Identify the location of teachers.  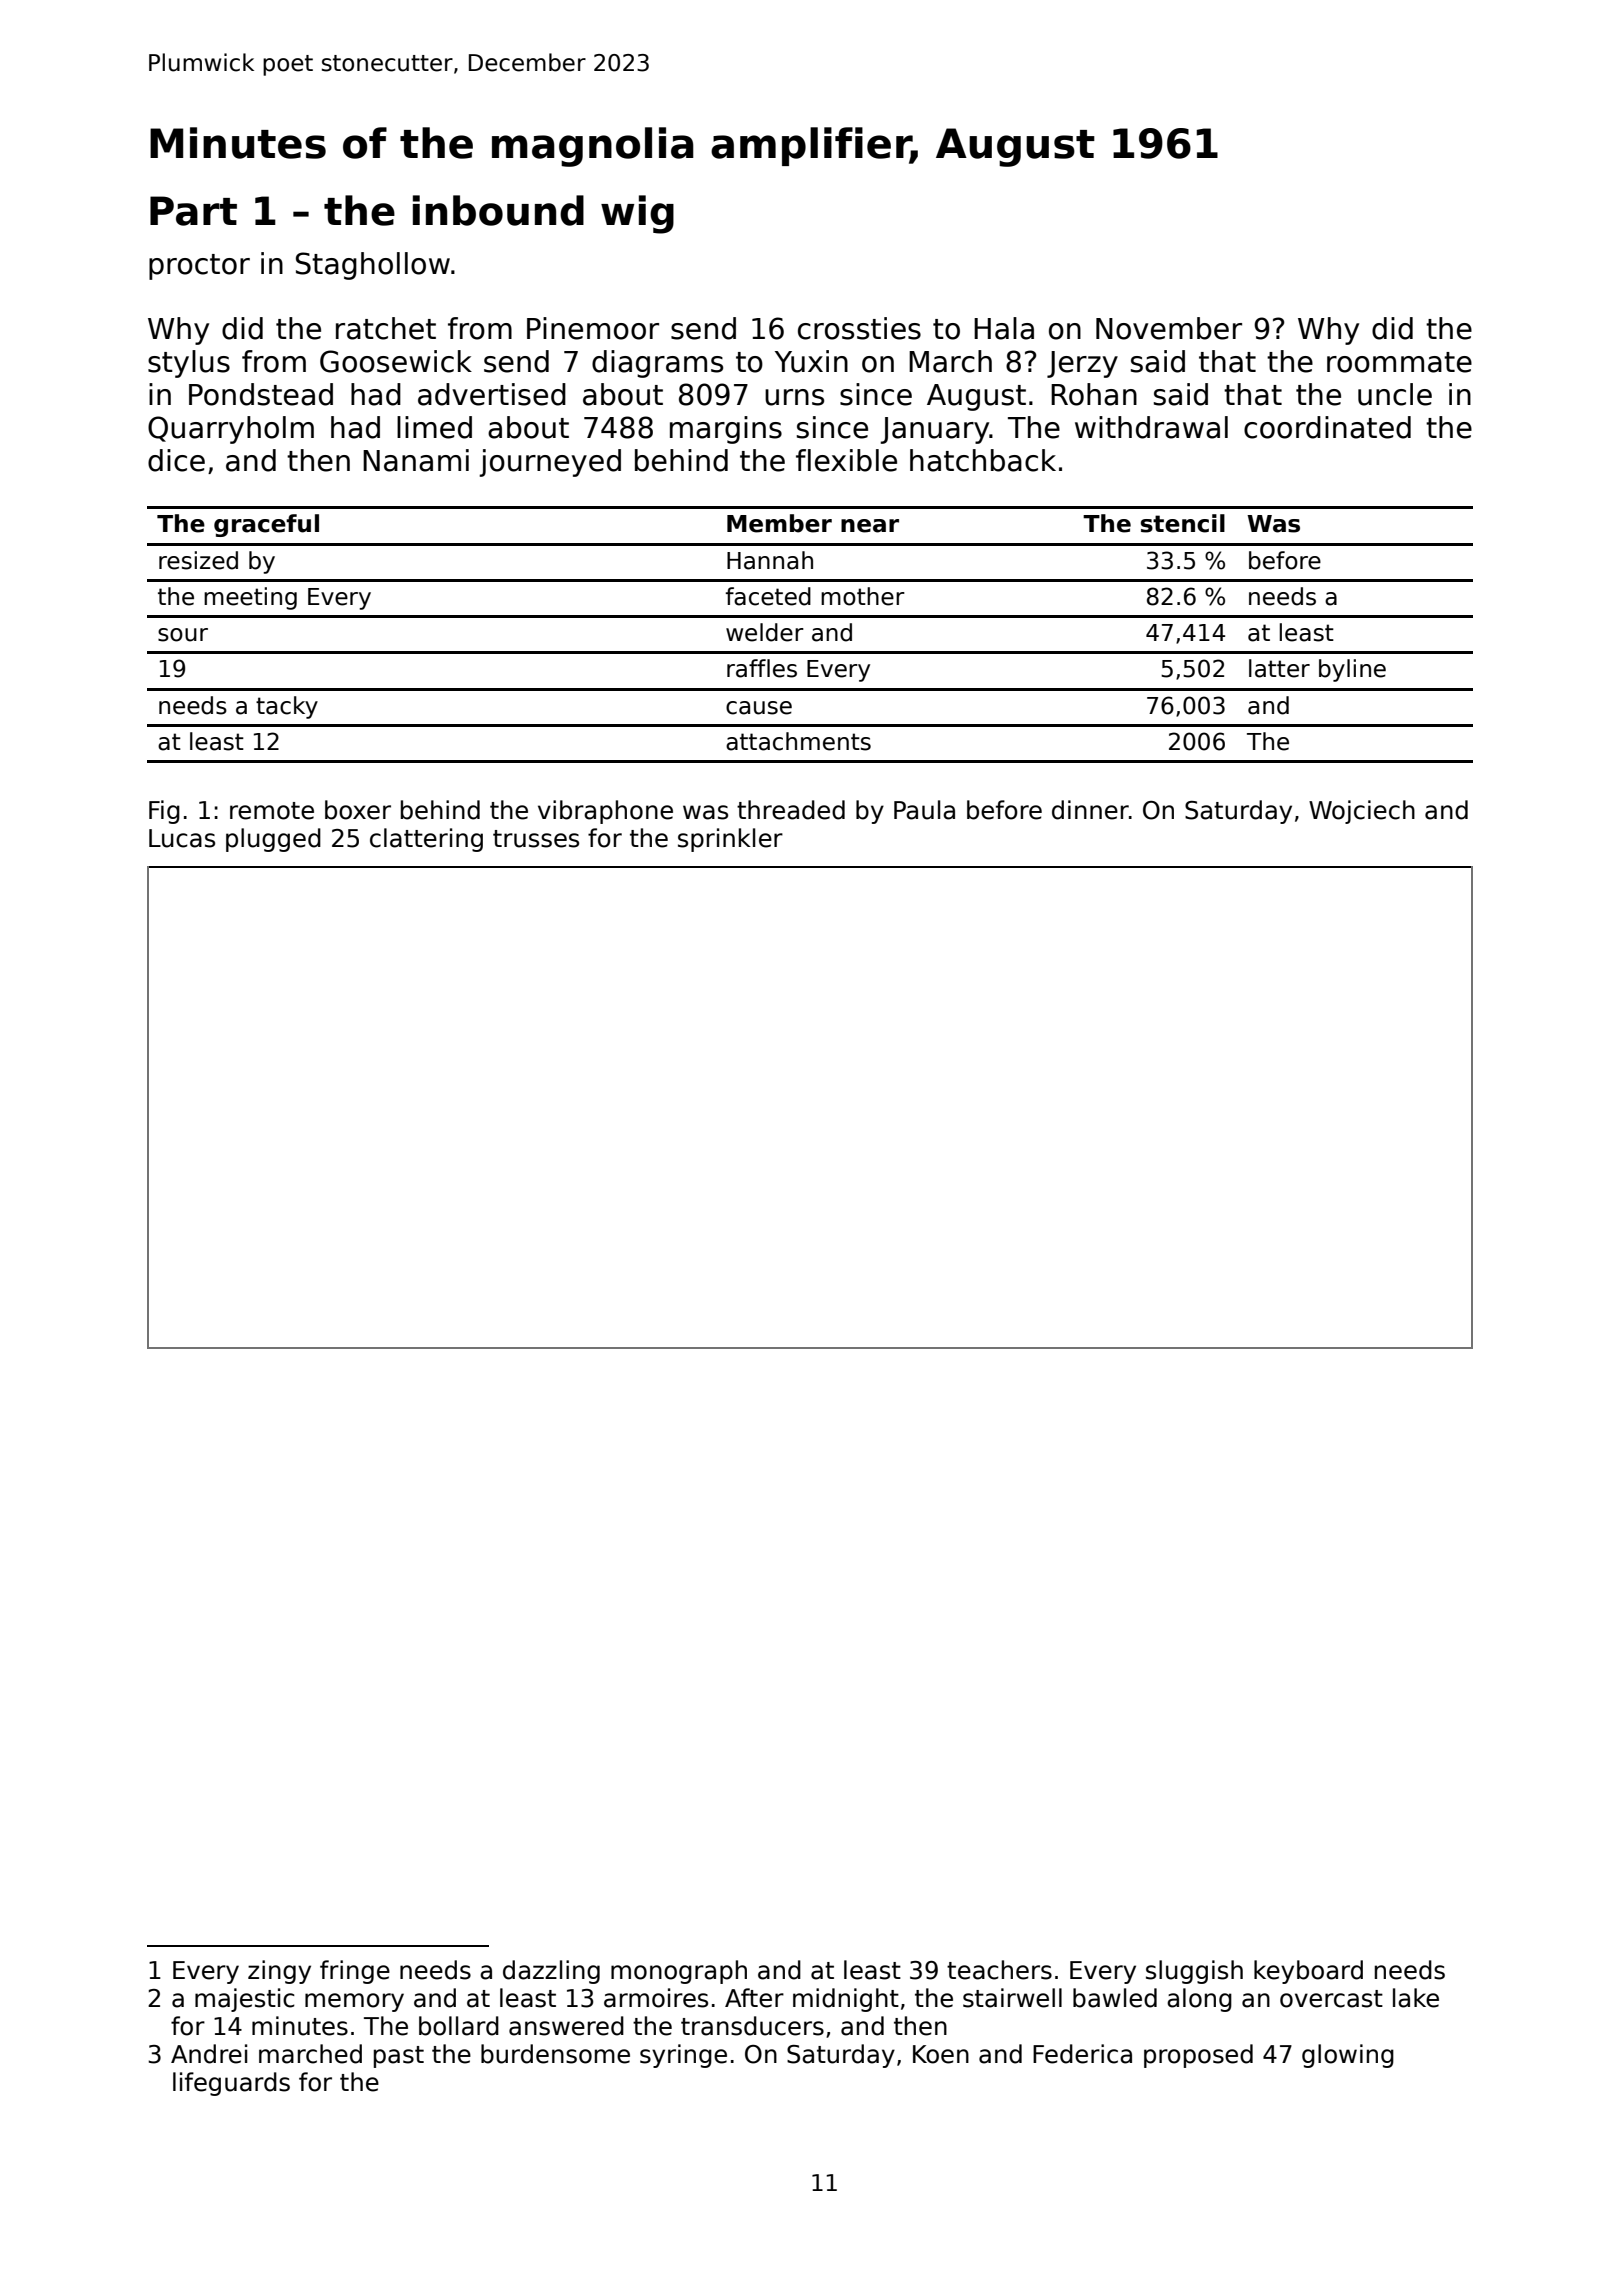
(999, 1970).
